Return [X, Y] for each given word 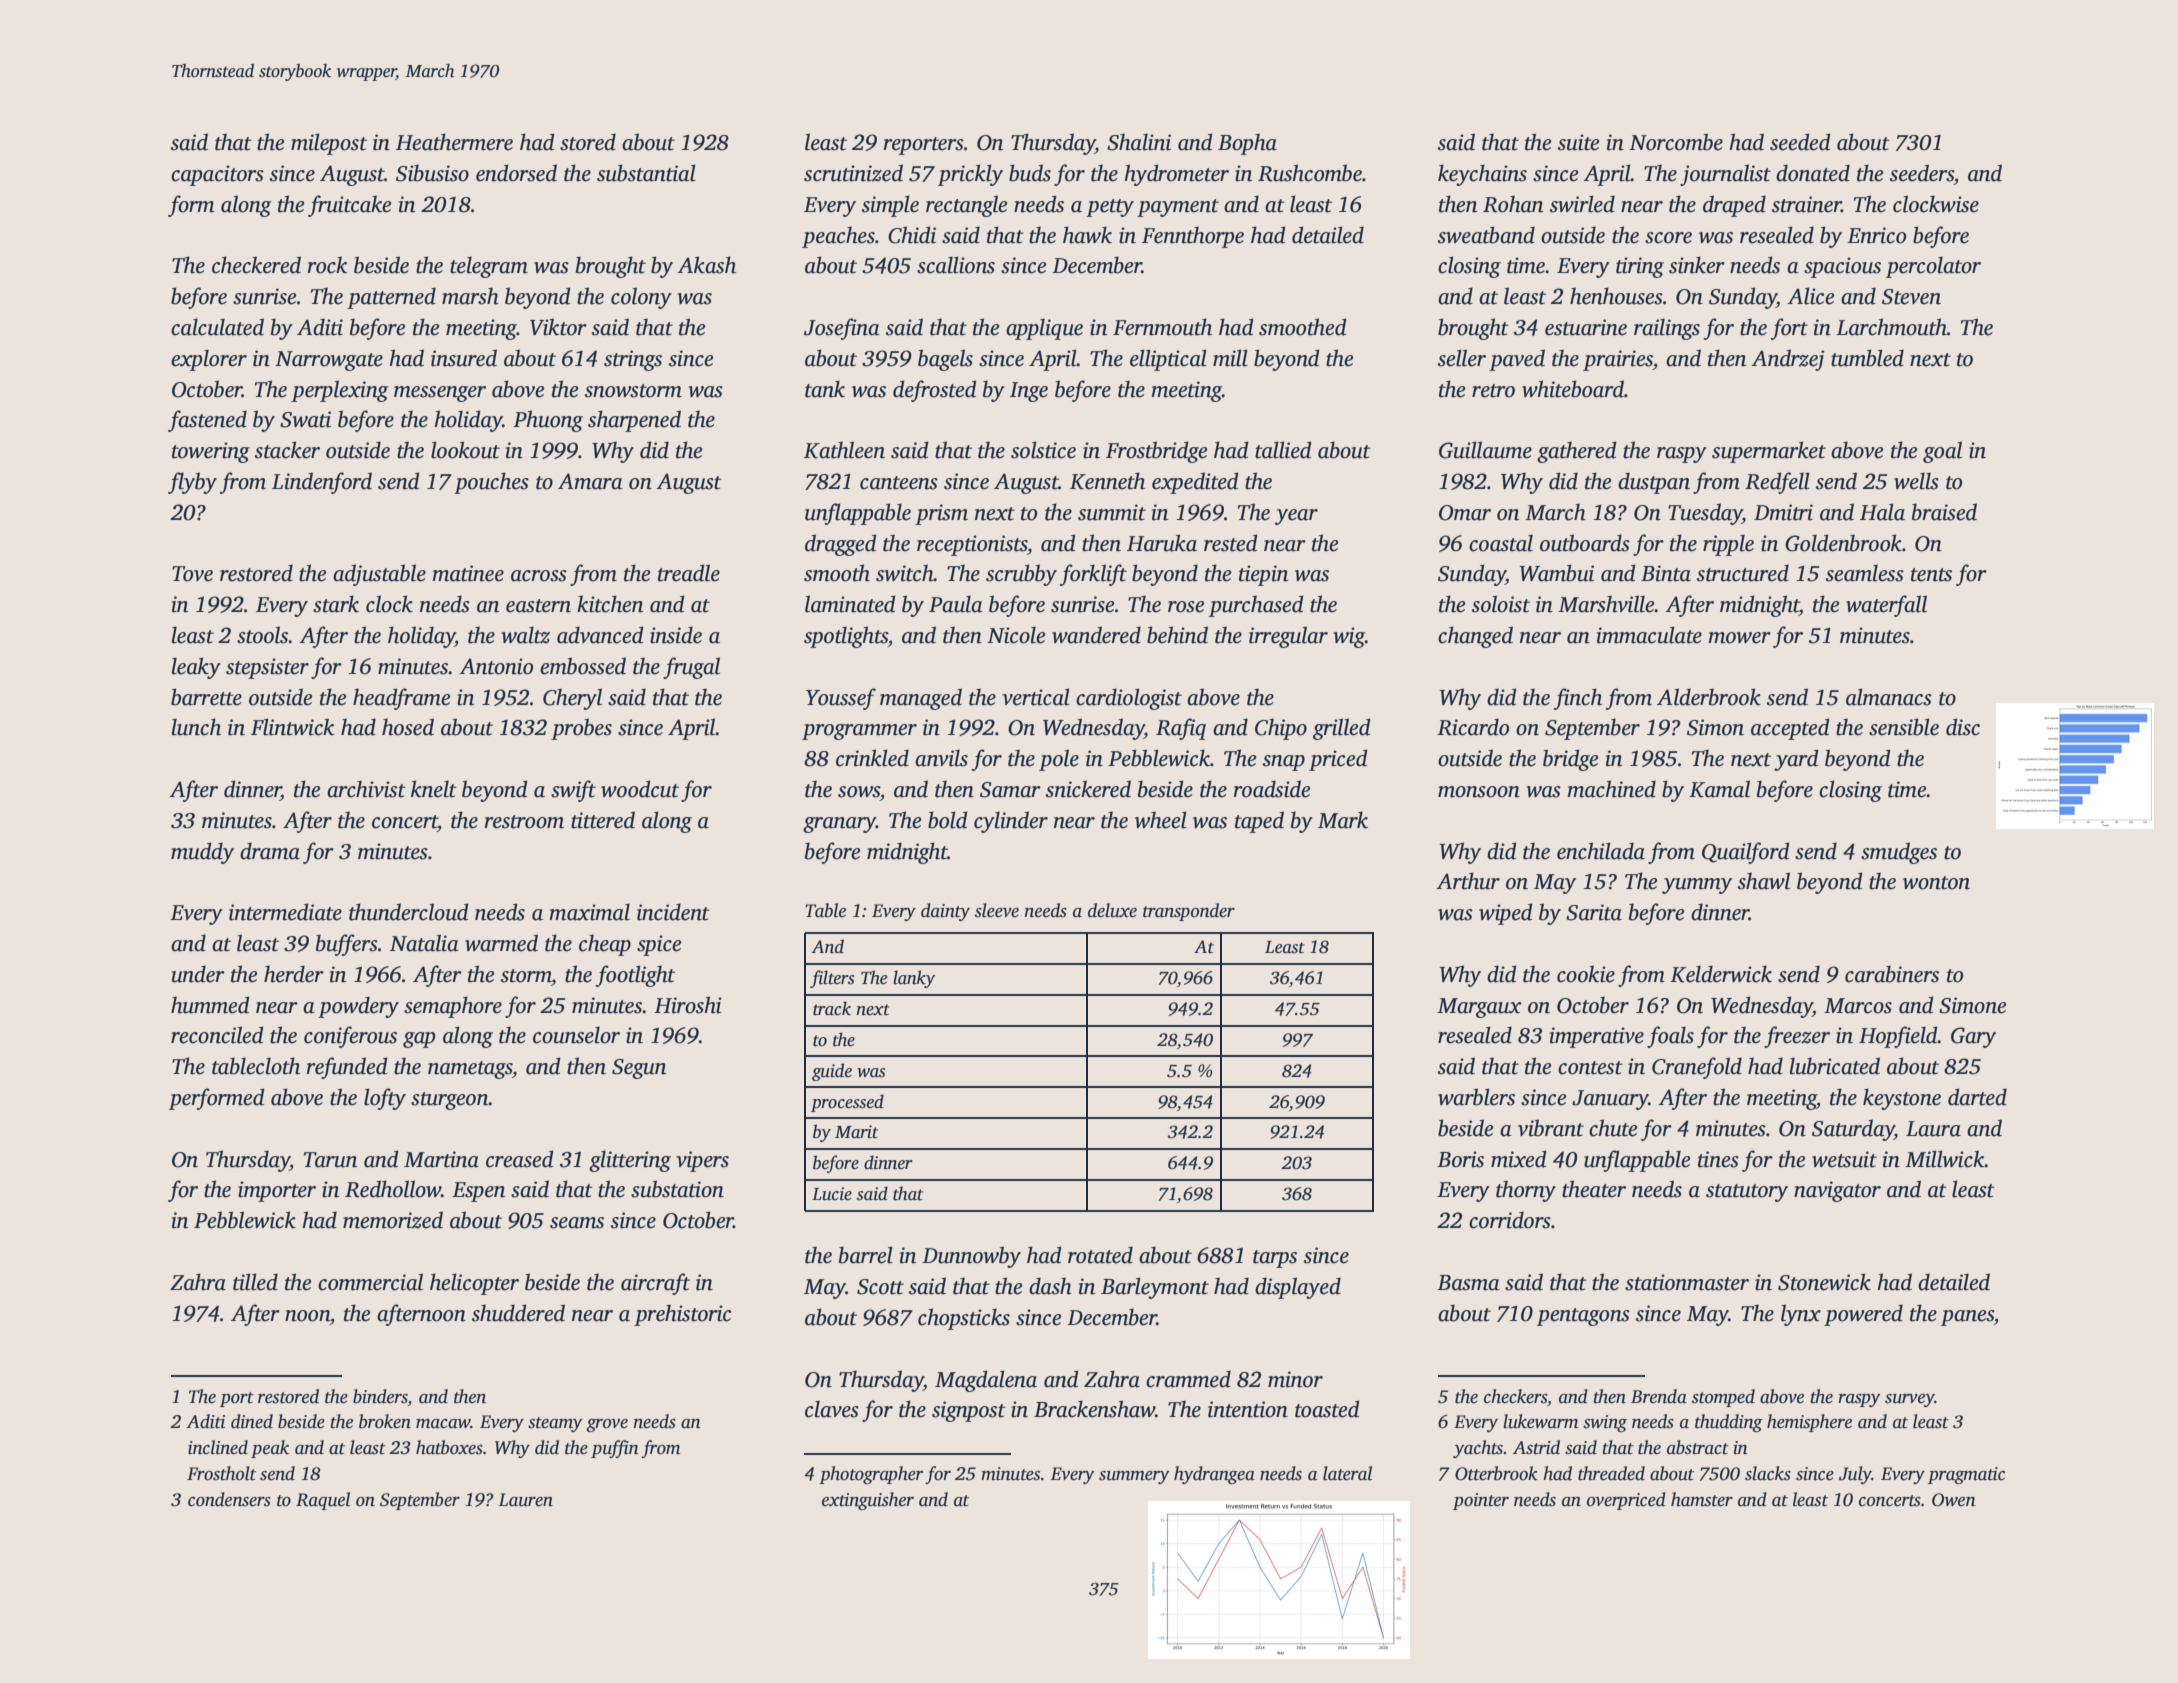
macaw [443, 1424]
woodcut [640, 789]
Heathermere [454, 142]
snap [1284, 763]
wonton [1936, 883]
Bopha [1247, 144]
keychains [1482, 175]
